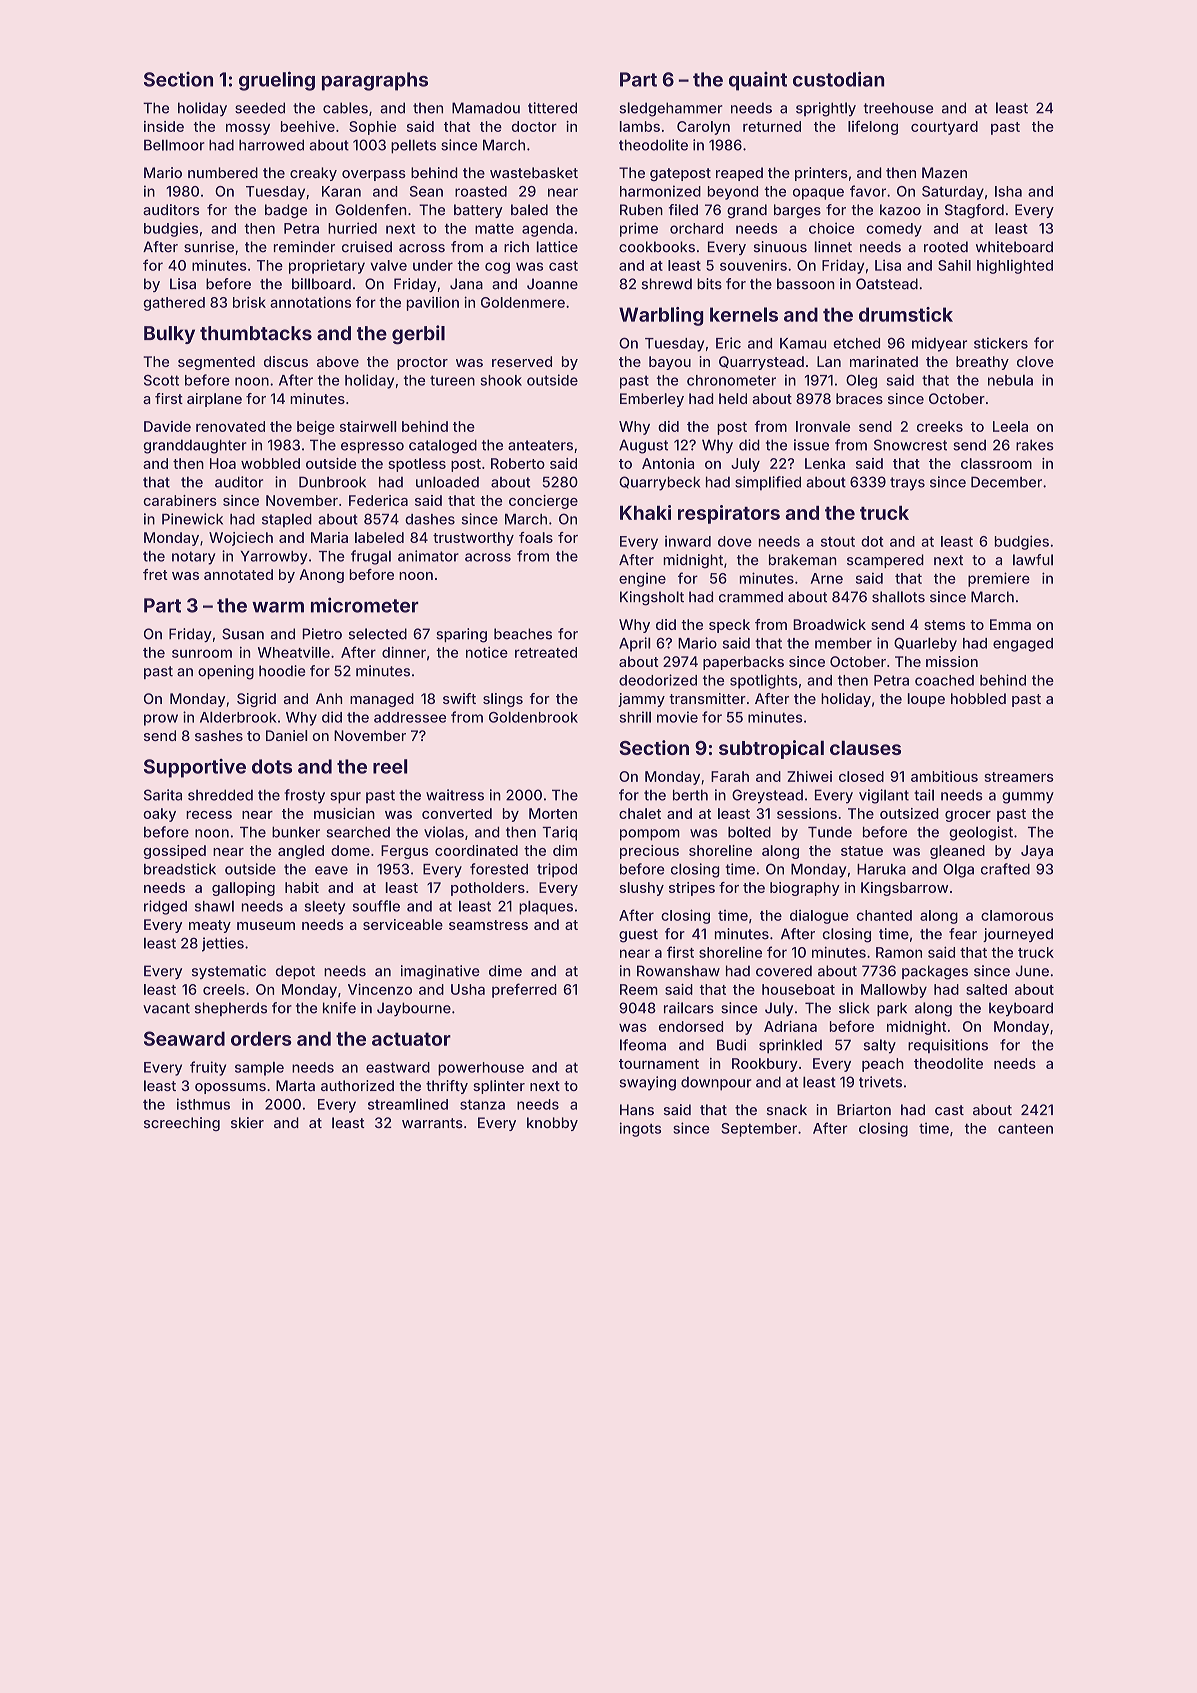 This screenshot has width=1197, height=1693. I want to click on ingots, so click(640, 1129).
